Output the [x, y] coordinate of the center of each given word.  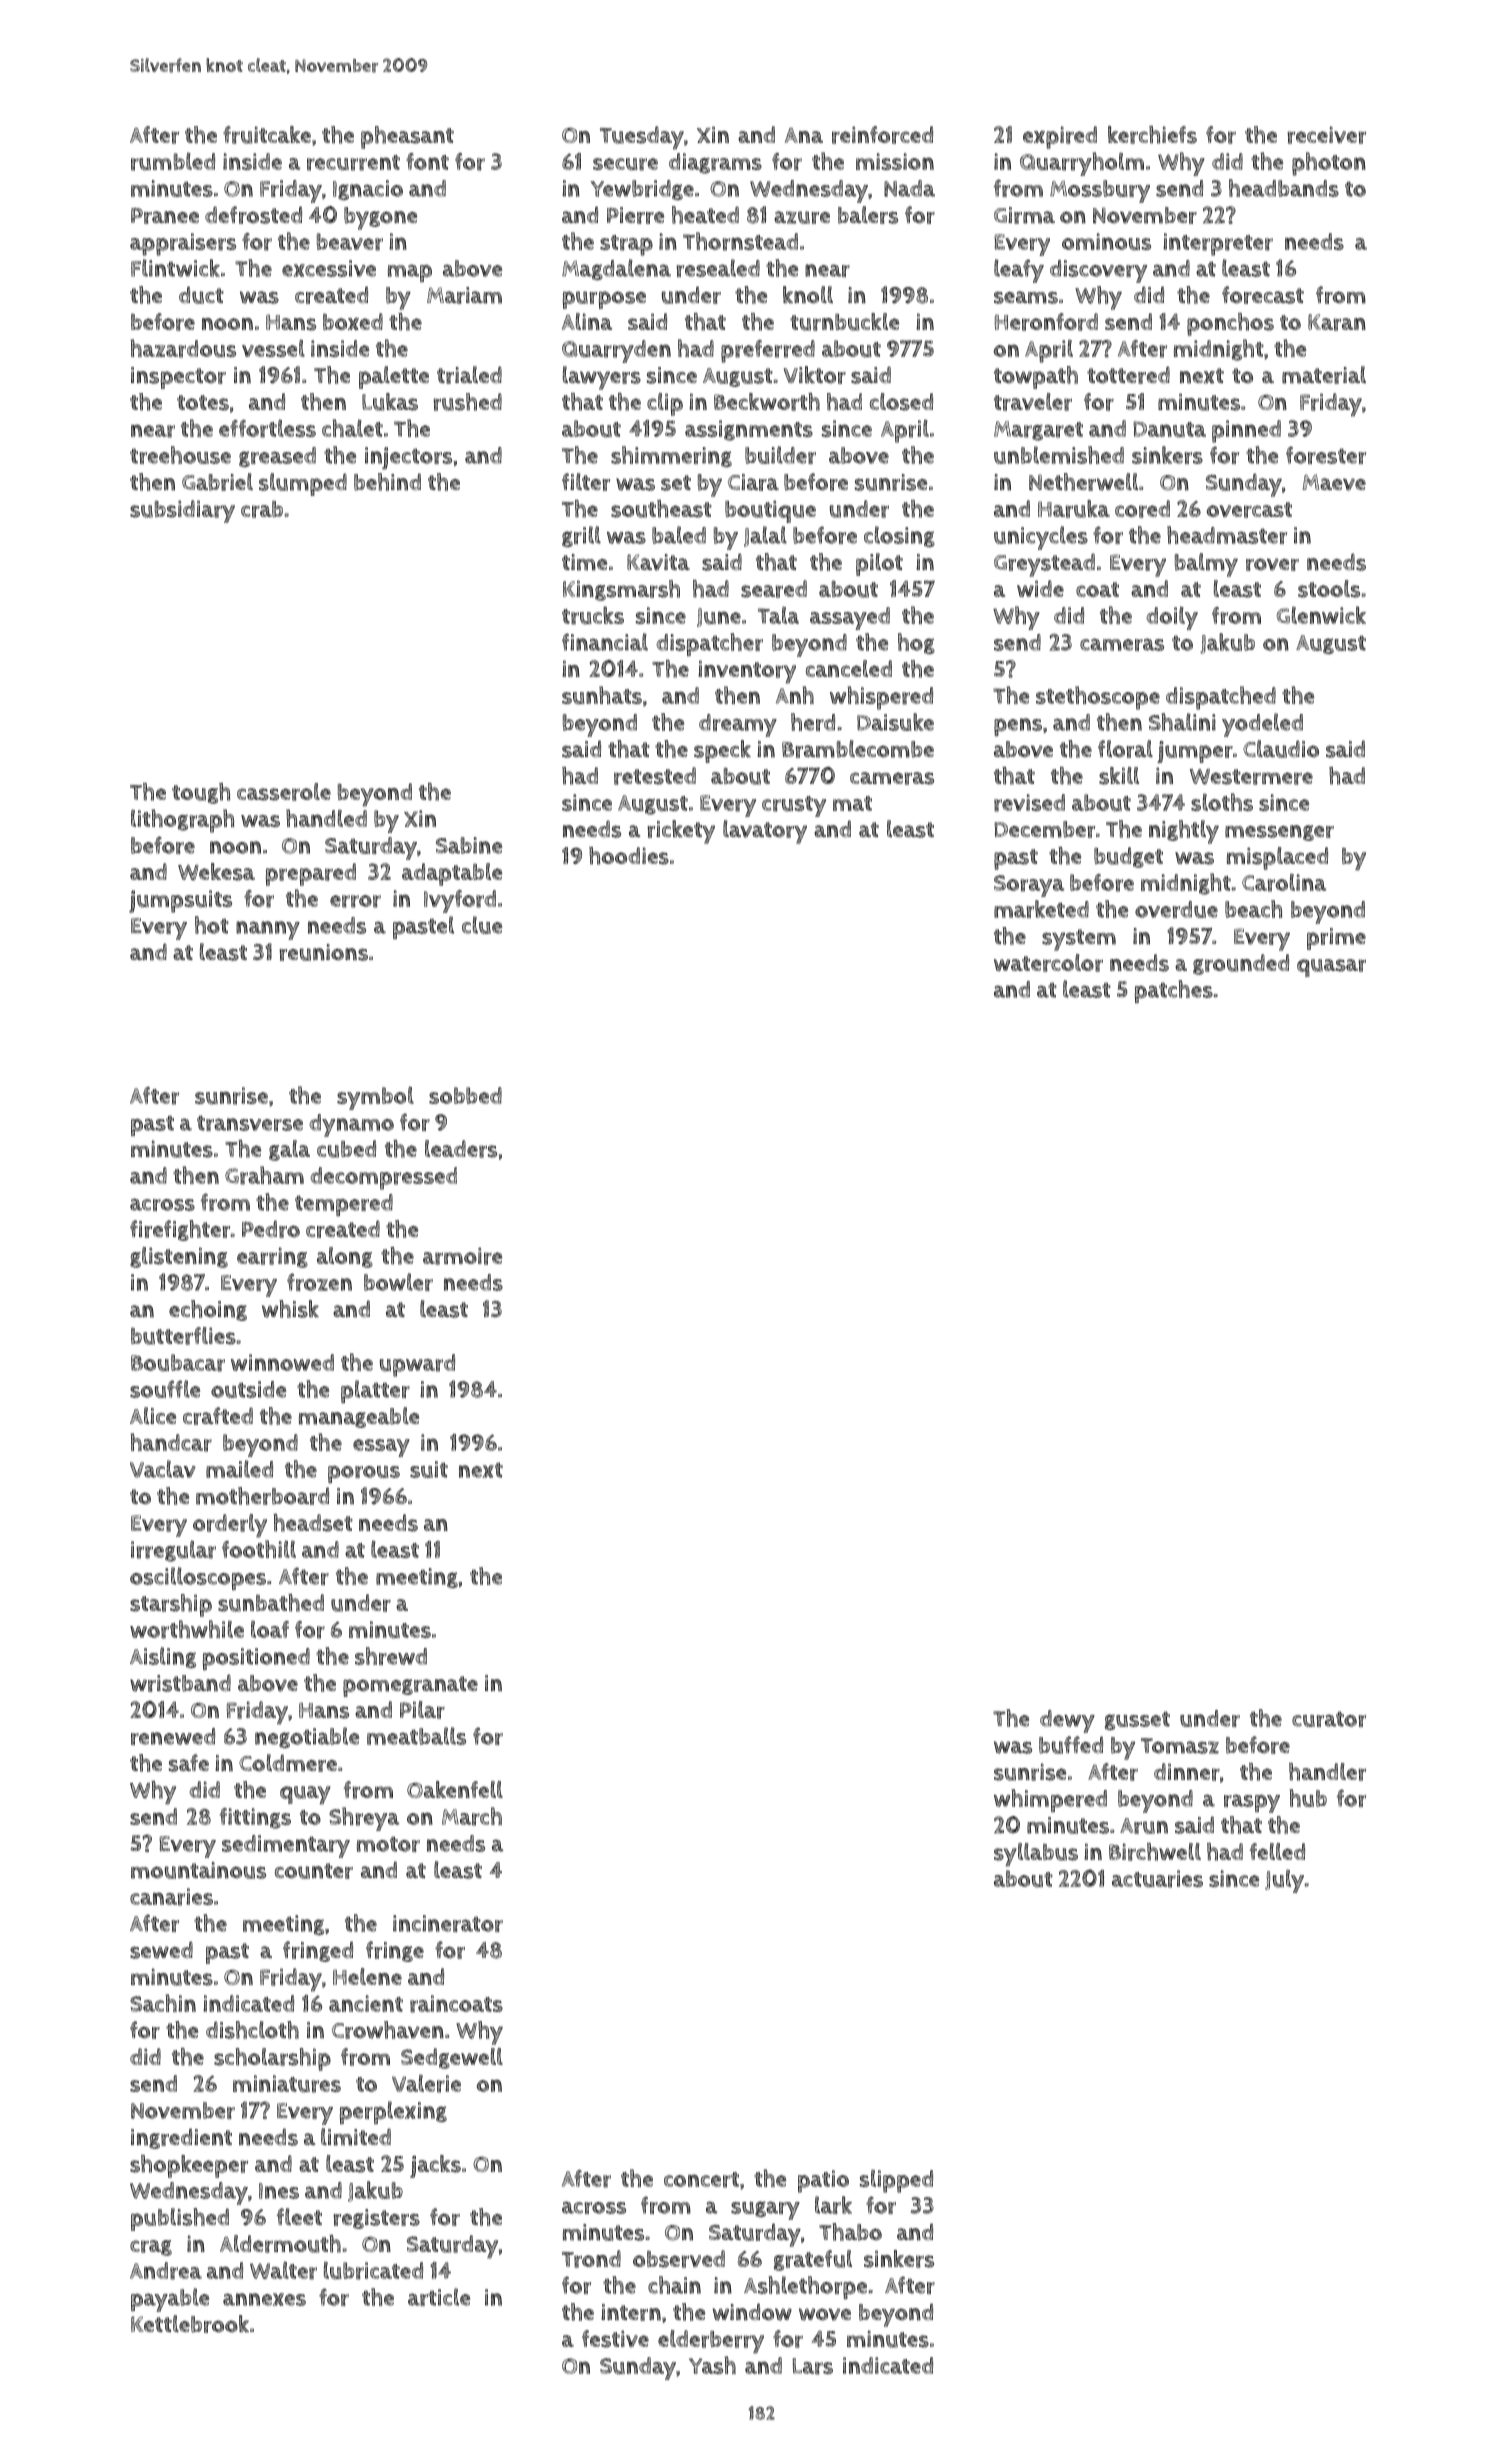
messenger [1279, 833]
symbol [375, 1098]
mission [895, 161]
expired [1060, 137]
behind [387, 482]
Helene [367, 1976]
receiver [1326, 135]
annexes [264, 2299]
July [1284, 1881]
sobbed [465, 1095]
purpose [604, 300]
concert [701, 2180]
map [410, 273]
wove [825, 2314]
